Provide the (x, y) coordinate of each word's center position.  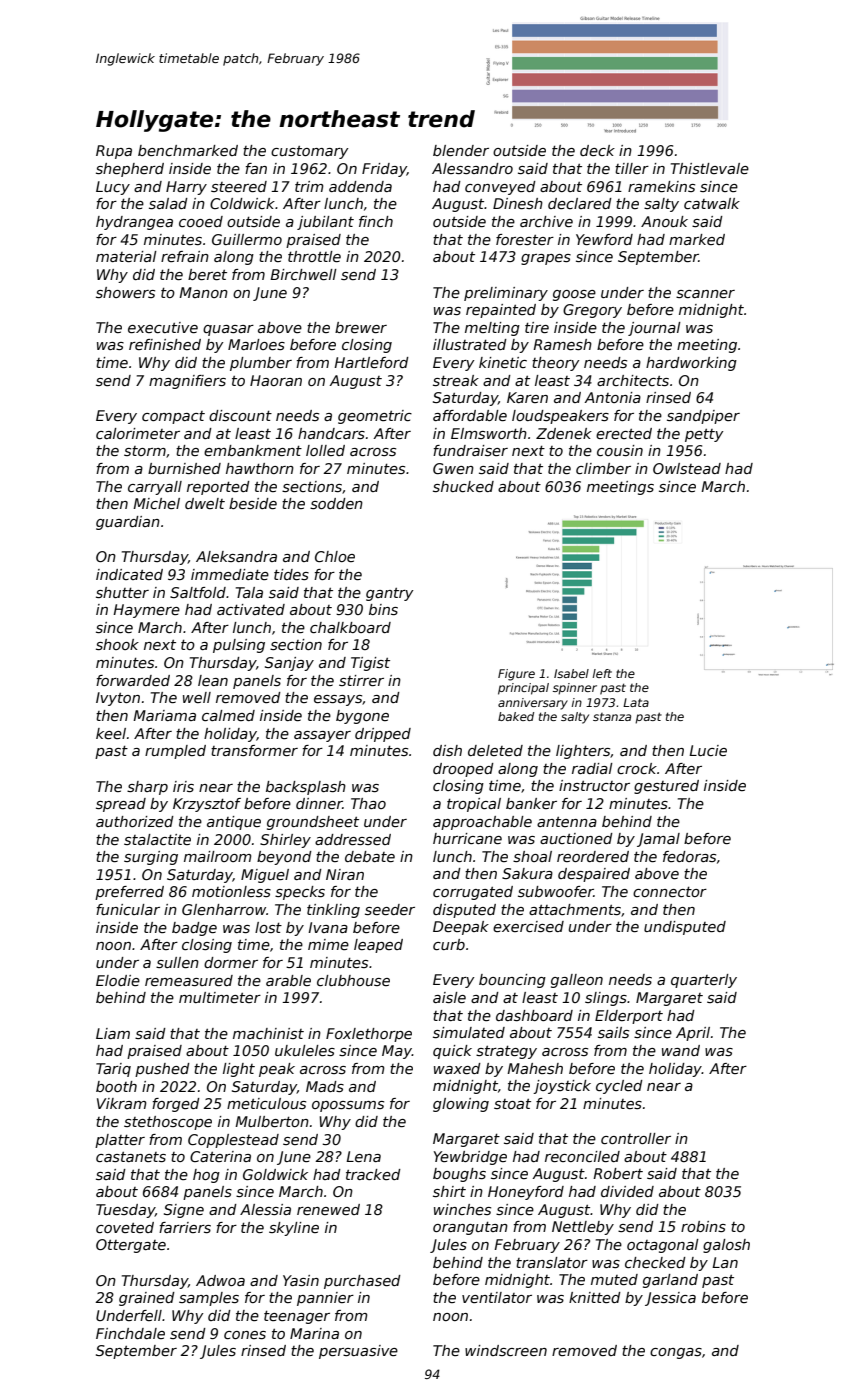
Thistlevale (710, 168)
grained (147, 1299)
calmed (228, 715)
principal (523, 689)
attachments (575, 909)
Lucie (708, 750)
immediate (230, 574)
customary (310, 152)
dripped (383, 735)
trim (309, 186)
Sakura (527, 873)
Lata (636, 702)
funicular (128, 909)
